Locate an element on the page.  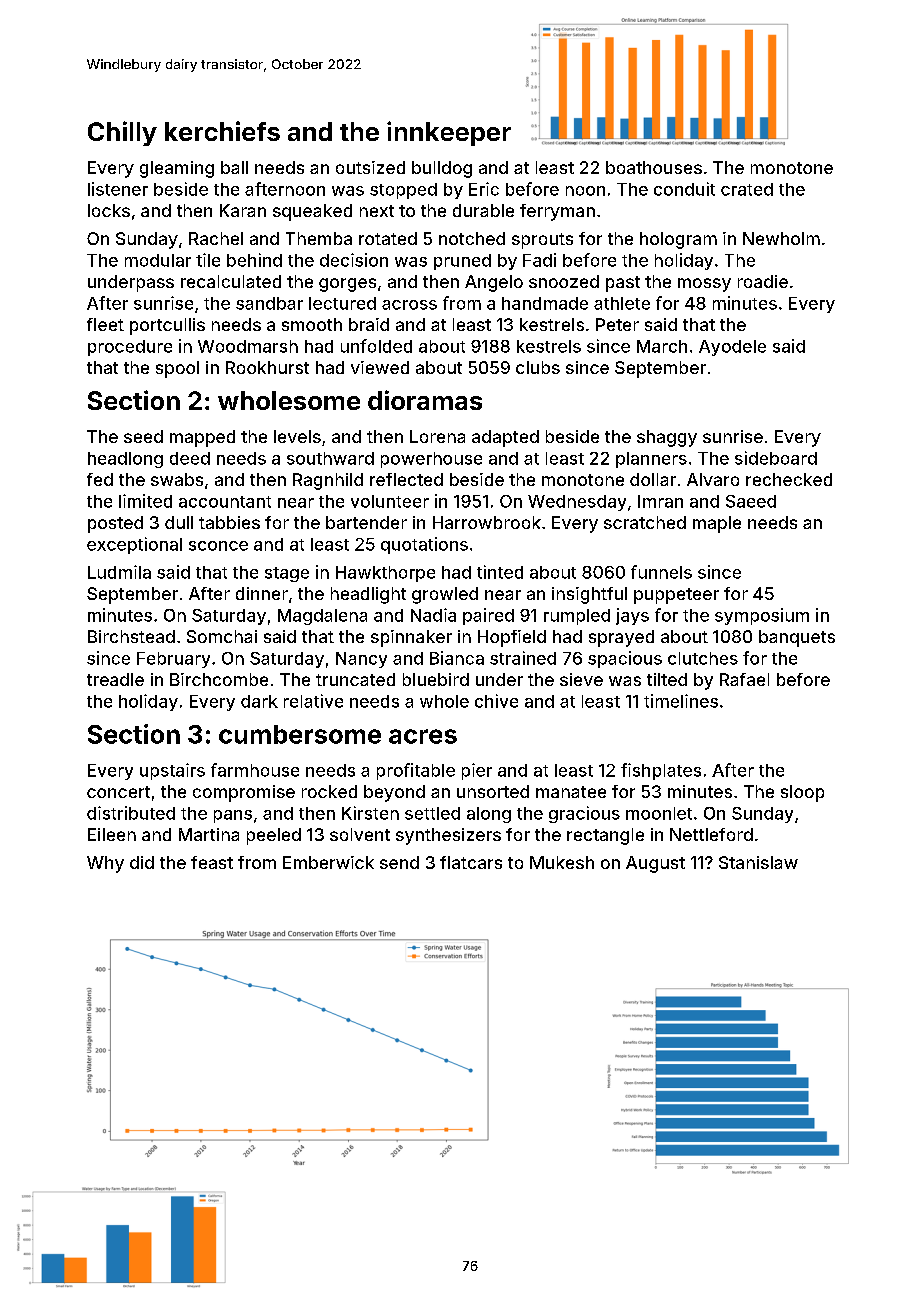
did is located at coordinates (142, 862).
